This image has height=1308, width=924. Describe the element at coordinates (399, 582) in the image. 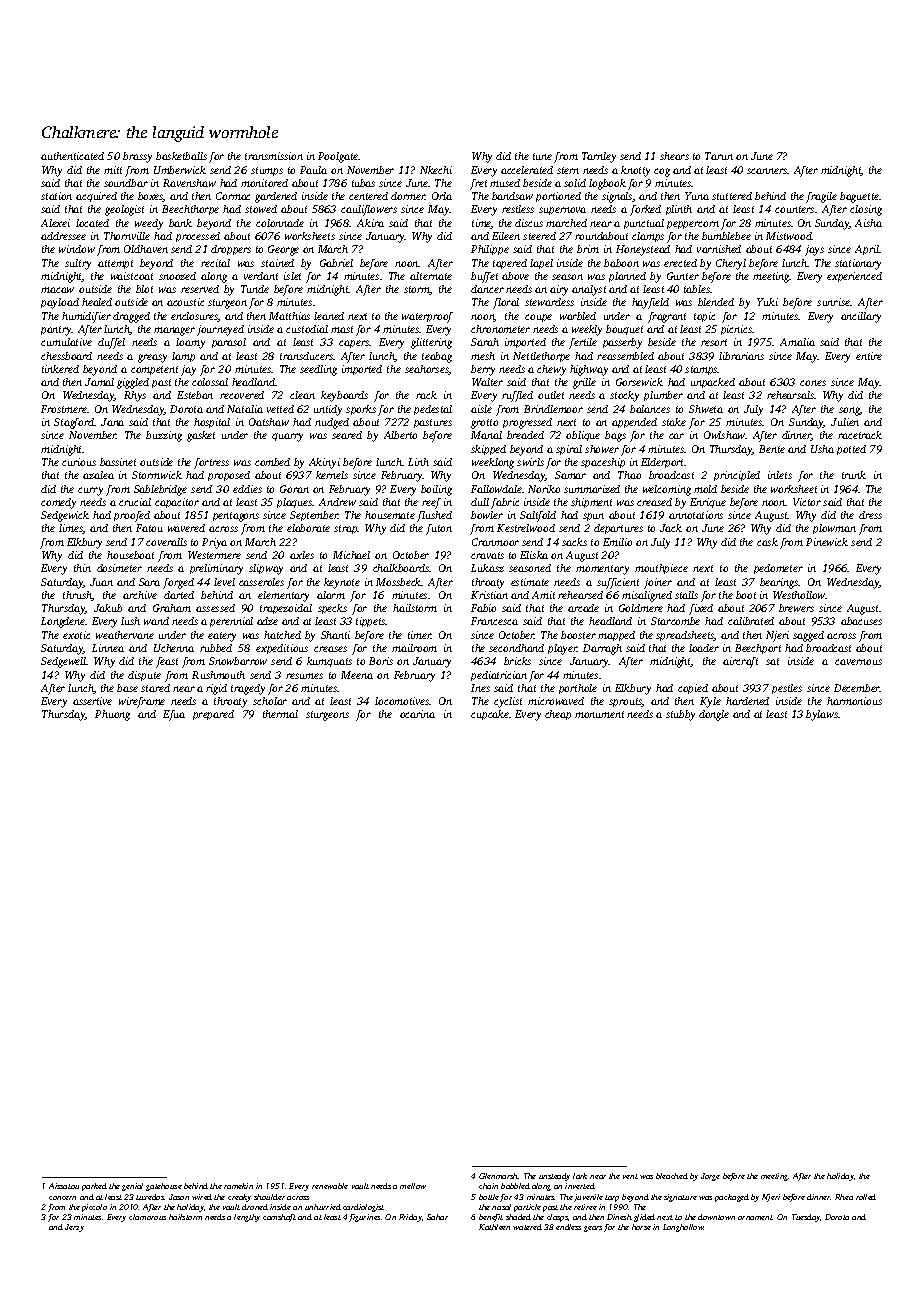

I see `Mossbeck` at that location.
